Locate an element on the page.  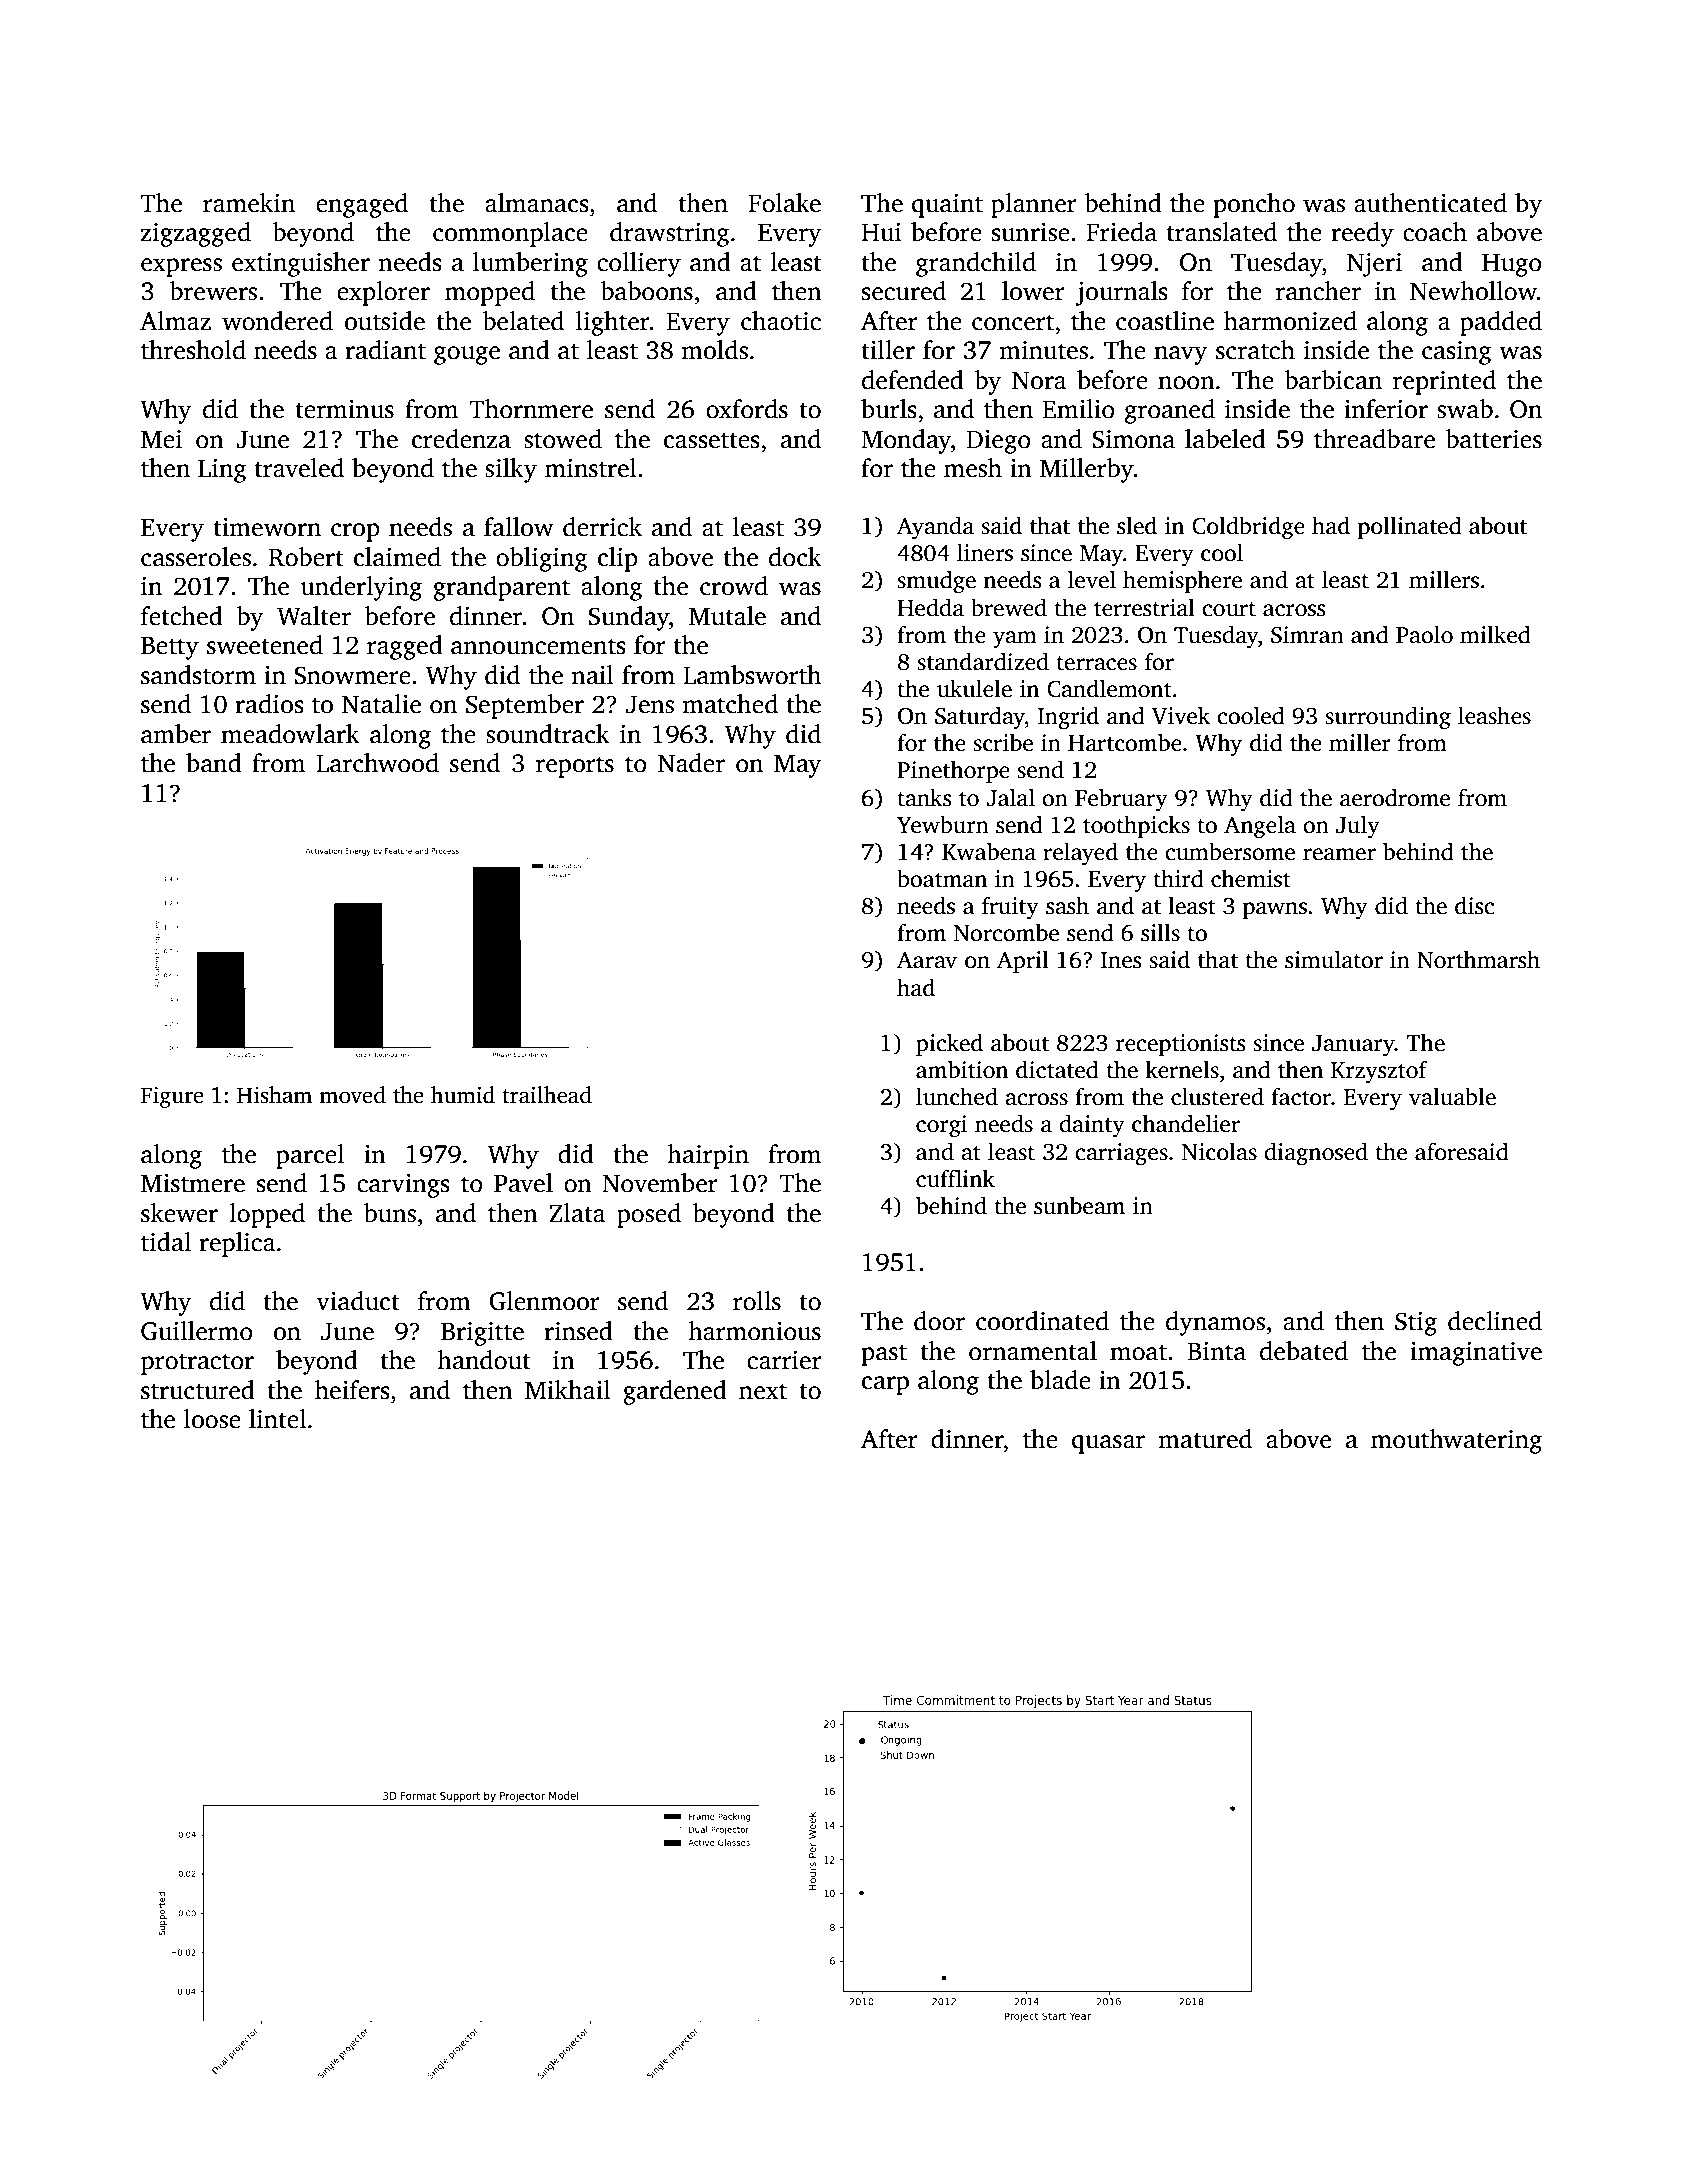
reamer is located at coordinates (1339, 854).
